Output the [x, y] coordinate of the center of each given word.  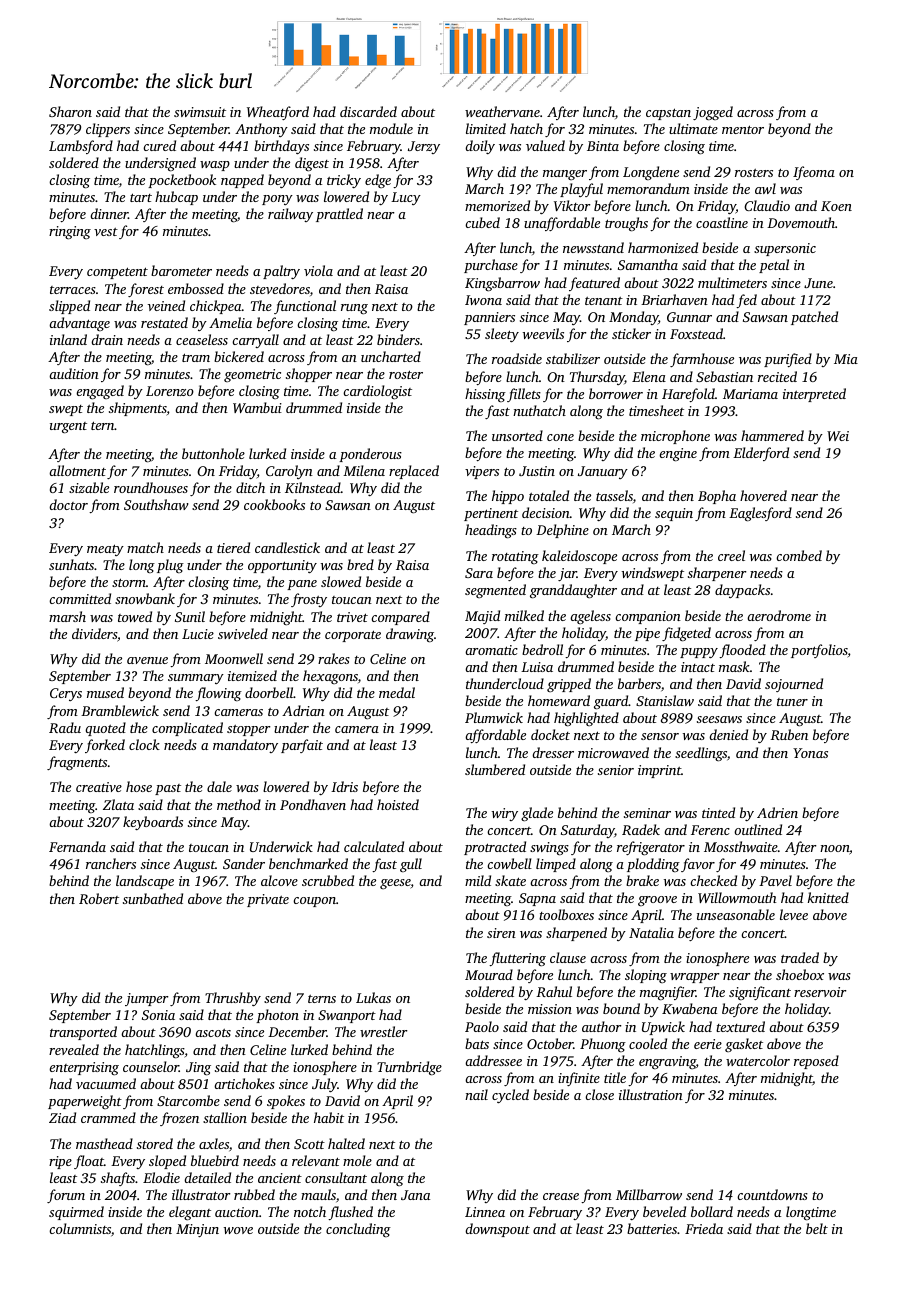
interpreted [814, 395]
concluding [358, 1230]
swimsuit [200, 112]
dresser [553, 752]
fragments [77, 763]
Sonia [158, 1015]
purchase [491, 266]
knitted [828, 897]
